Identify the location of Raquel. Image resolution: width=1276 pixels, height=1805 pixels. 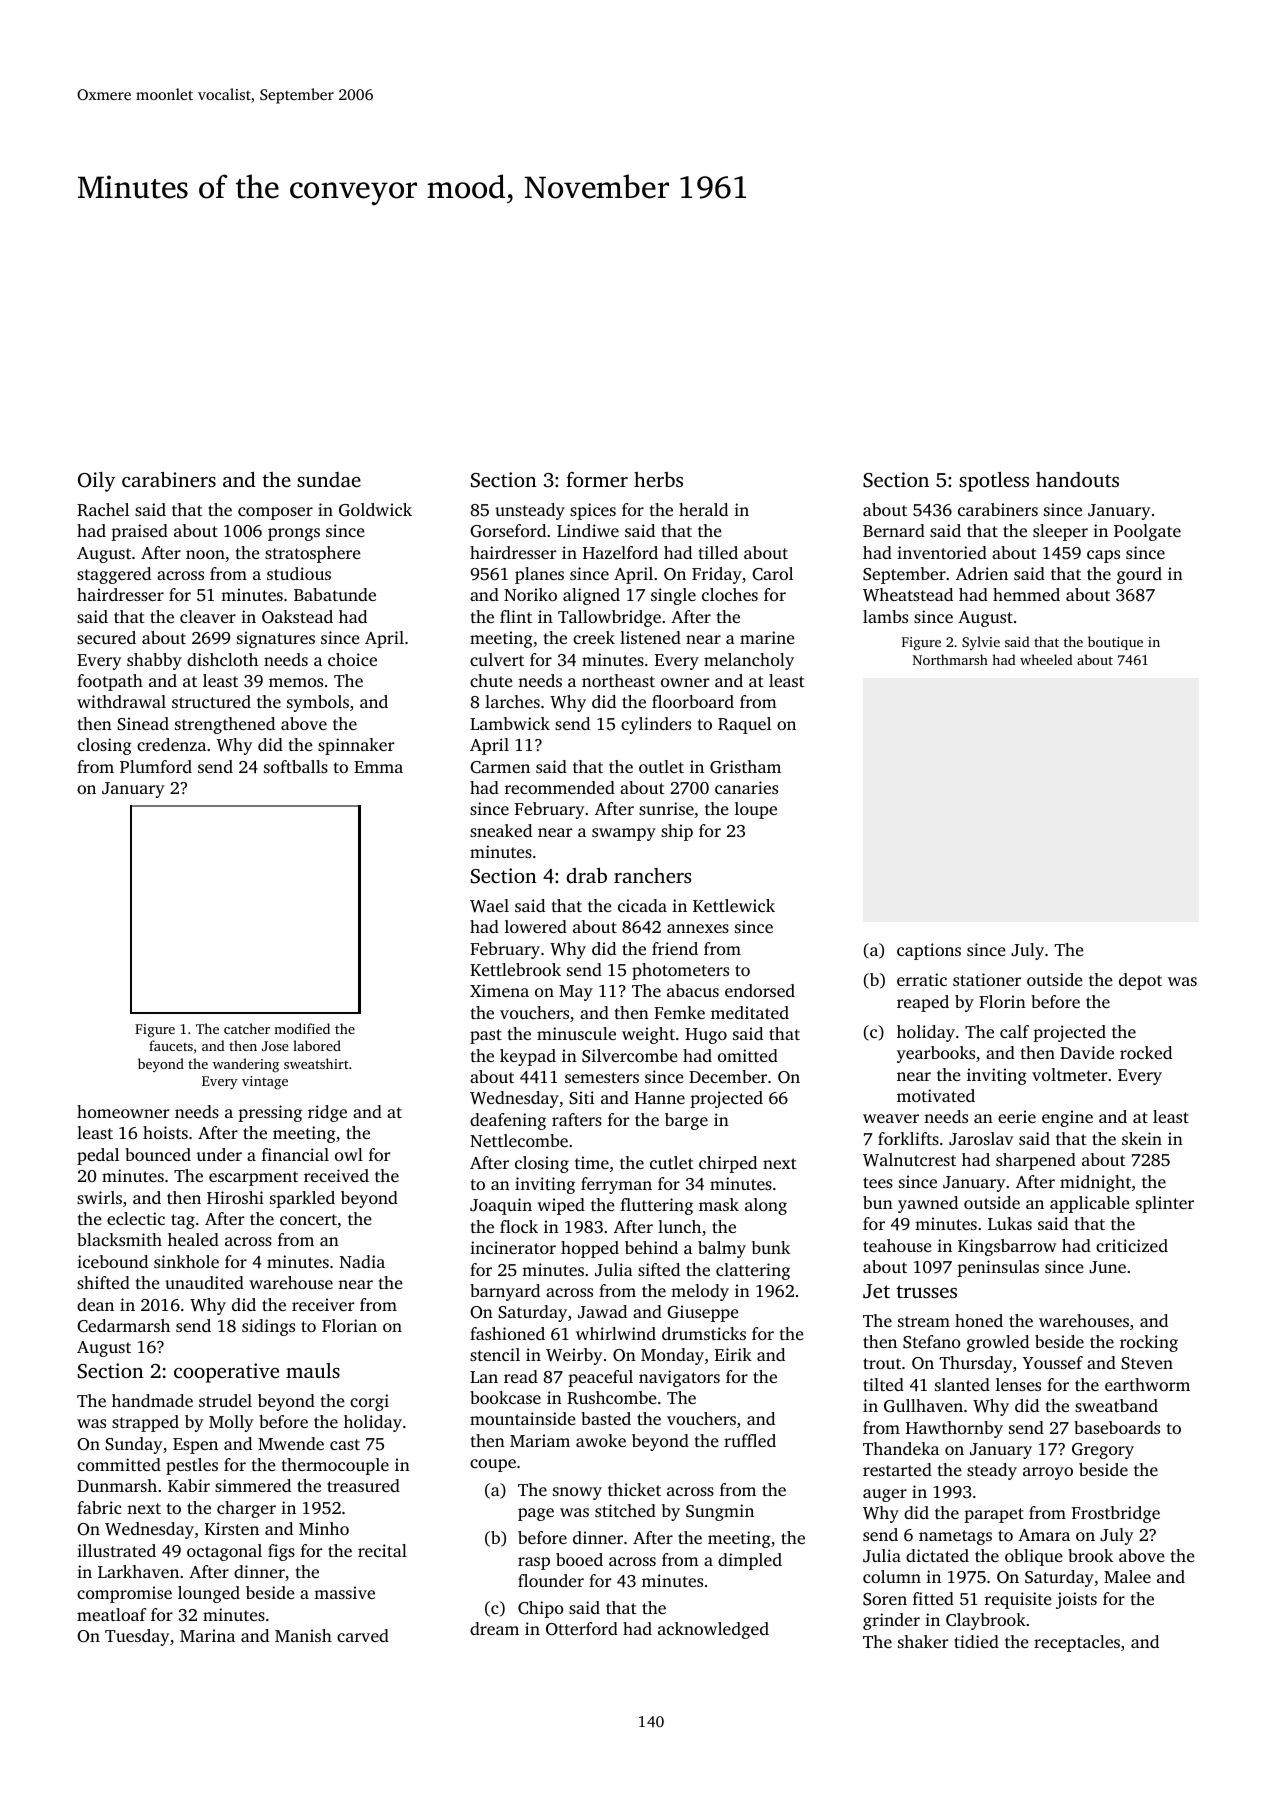
(744, 725).
